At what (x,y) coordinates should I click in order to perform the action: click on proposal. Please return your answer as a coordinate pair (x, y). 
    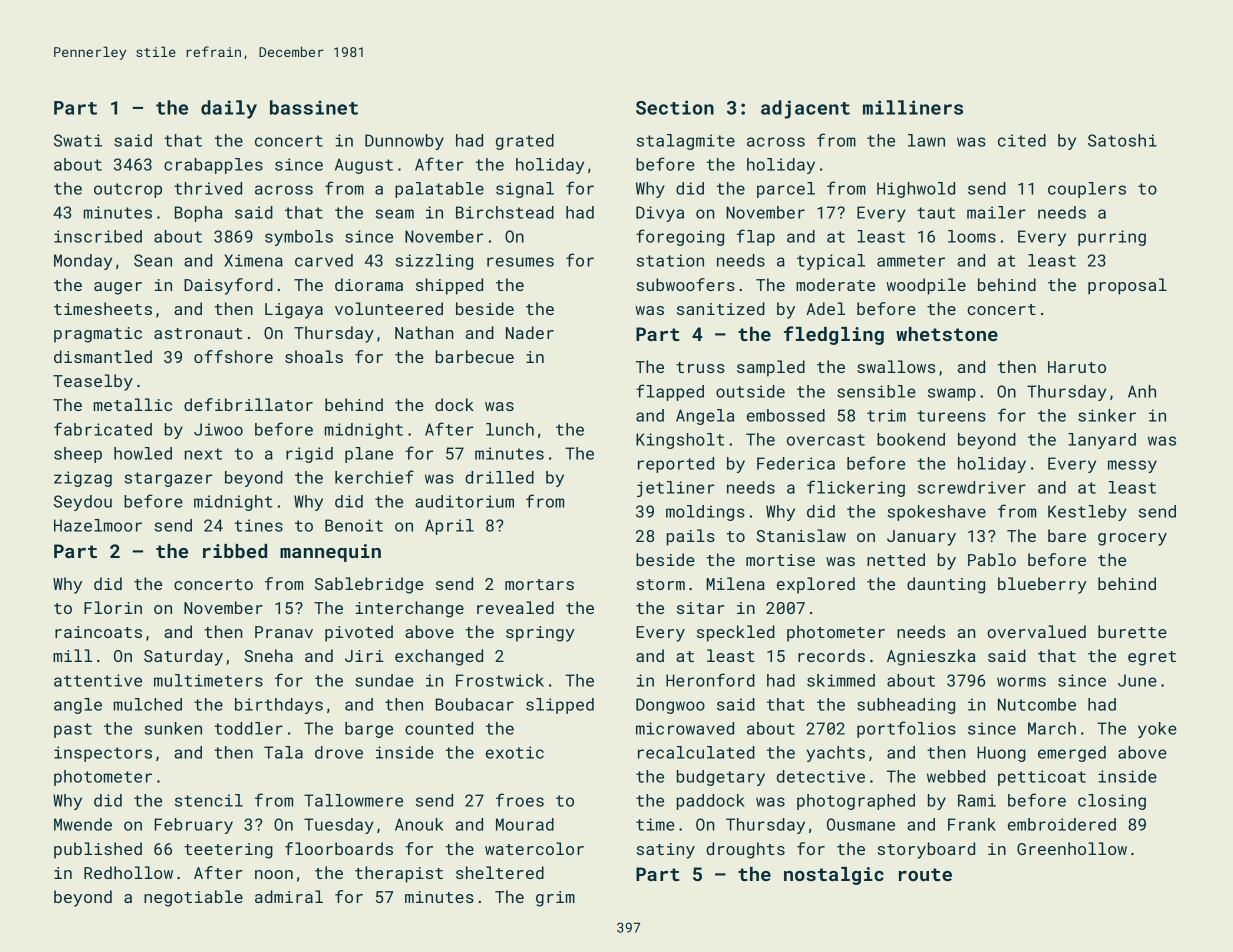
    Looking at the image, I should click on (1127, 286).
